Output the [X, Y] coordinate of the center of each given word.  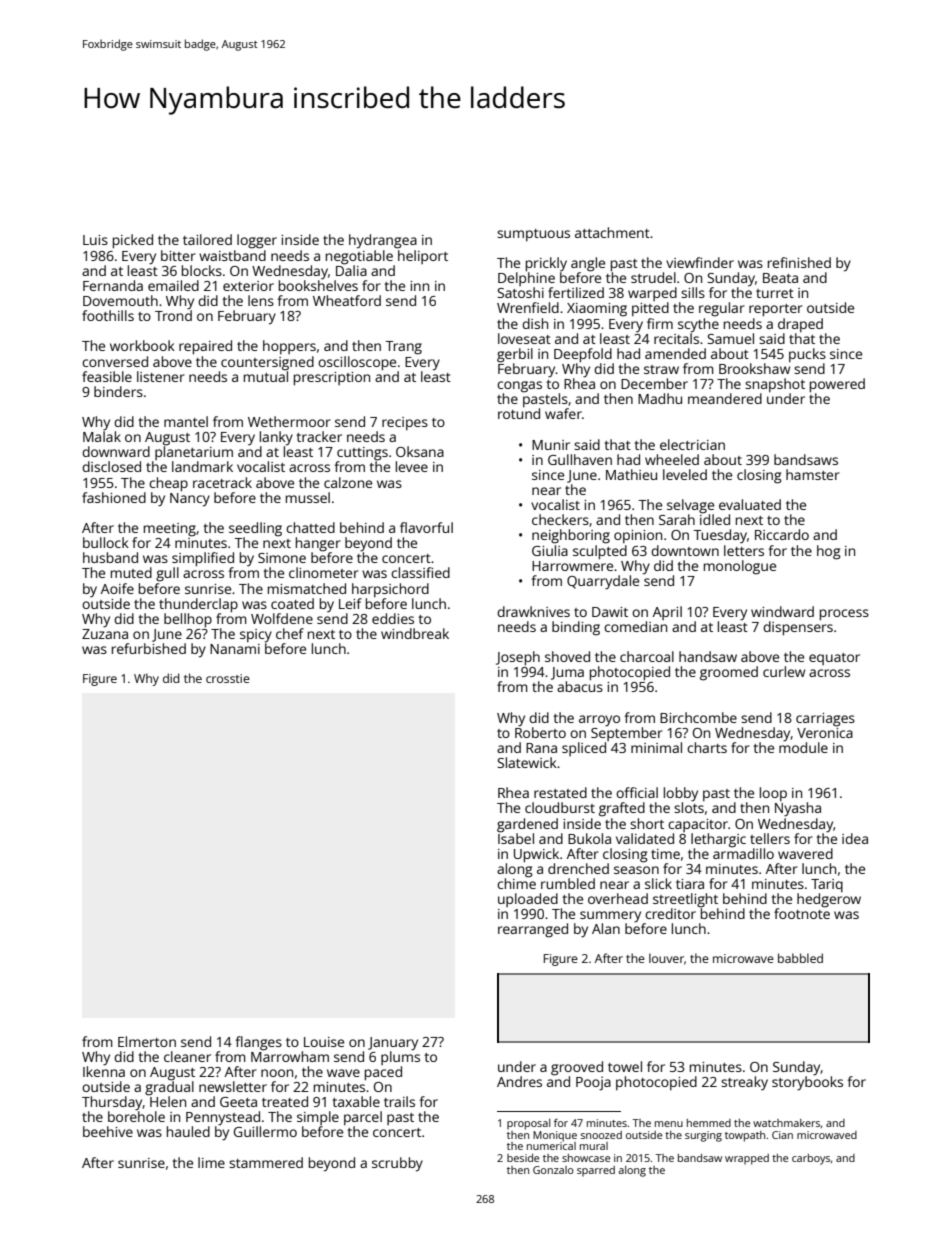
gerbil [515, 355]
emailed [173, 285]
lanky [276, 438]
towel [625, 1066]
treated [285, 1101]
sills [693, 292]
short [647, 823]
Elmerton [147, 1041]
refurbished [149, 648]
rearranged [533, 930]
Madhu [660, 398]
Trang [403, 348]
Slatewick [527, 762]
